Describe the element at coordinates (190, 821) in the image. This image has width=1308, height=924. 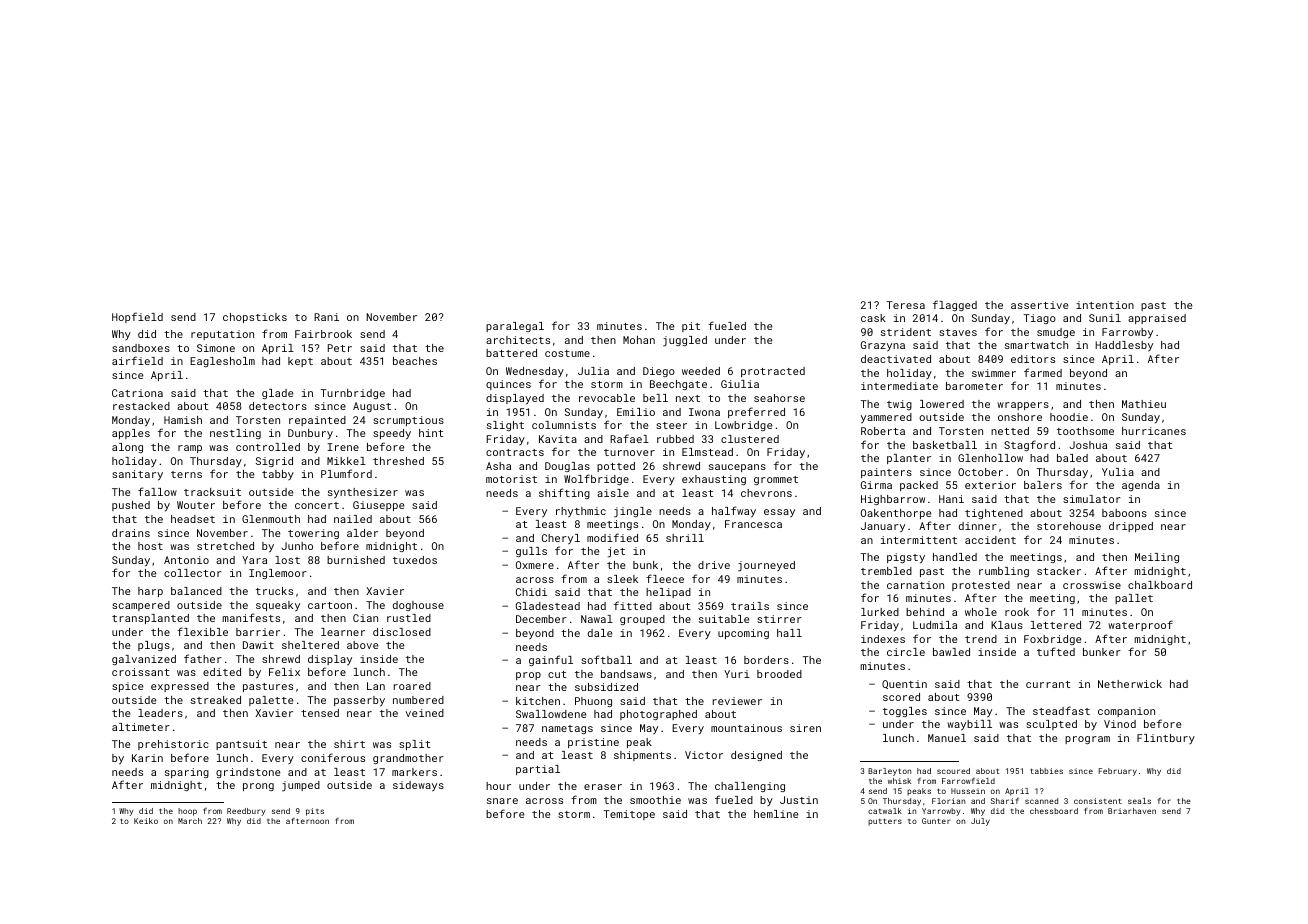
I see `March` at that location.
